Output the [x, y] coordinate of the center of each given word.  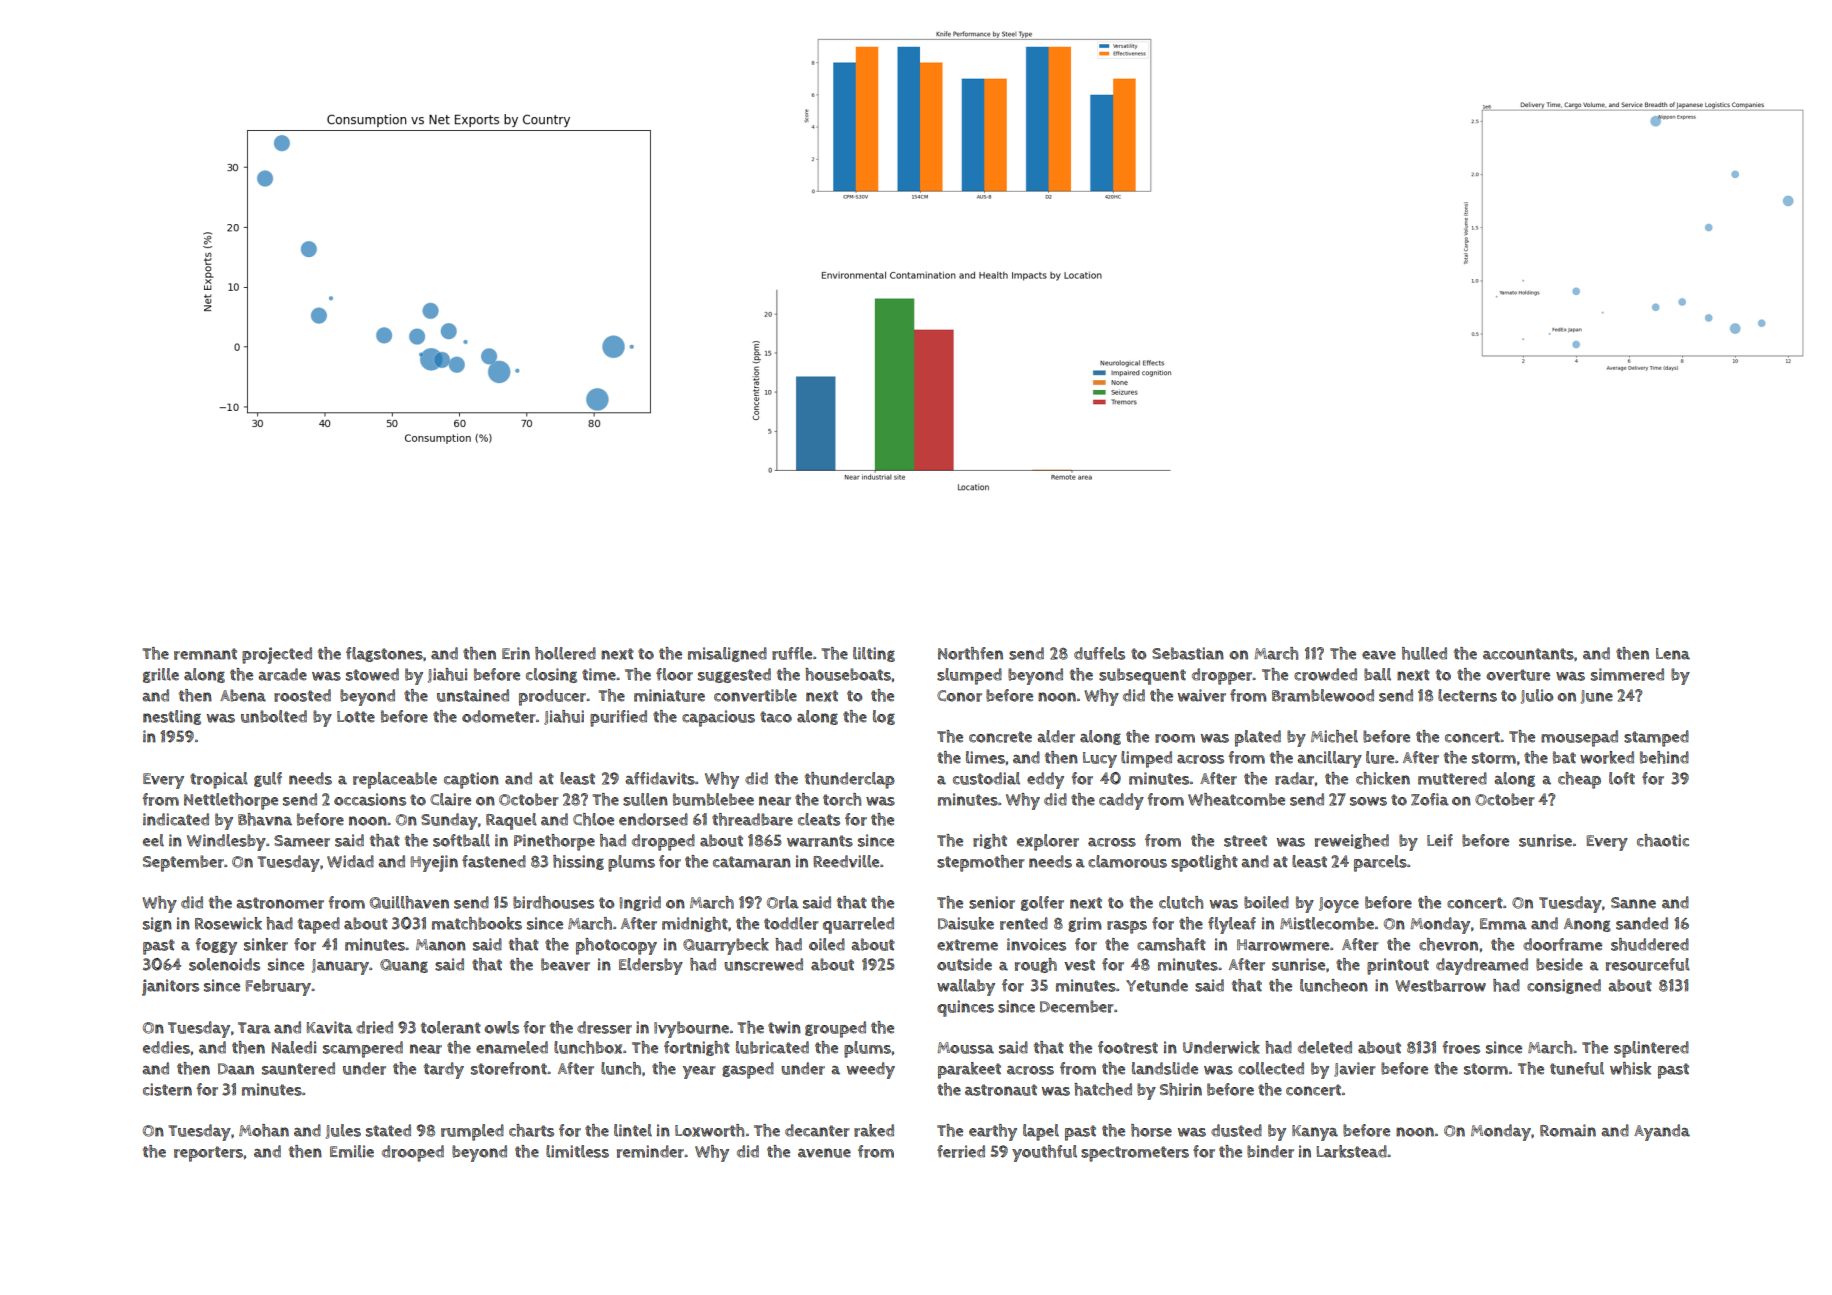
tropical [219, 780]
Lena [1673, 654]
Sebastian [1188, 653]
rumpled [472, 1132]
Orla [783, 902]
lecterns [1467, 695]
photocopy [616, 946]
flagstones [384, 654]
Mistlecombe [1327, 923]
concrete [1000, 737]
